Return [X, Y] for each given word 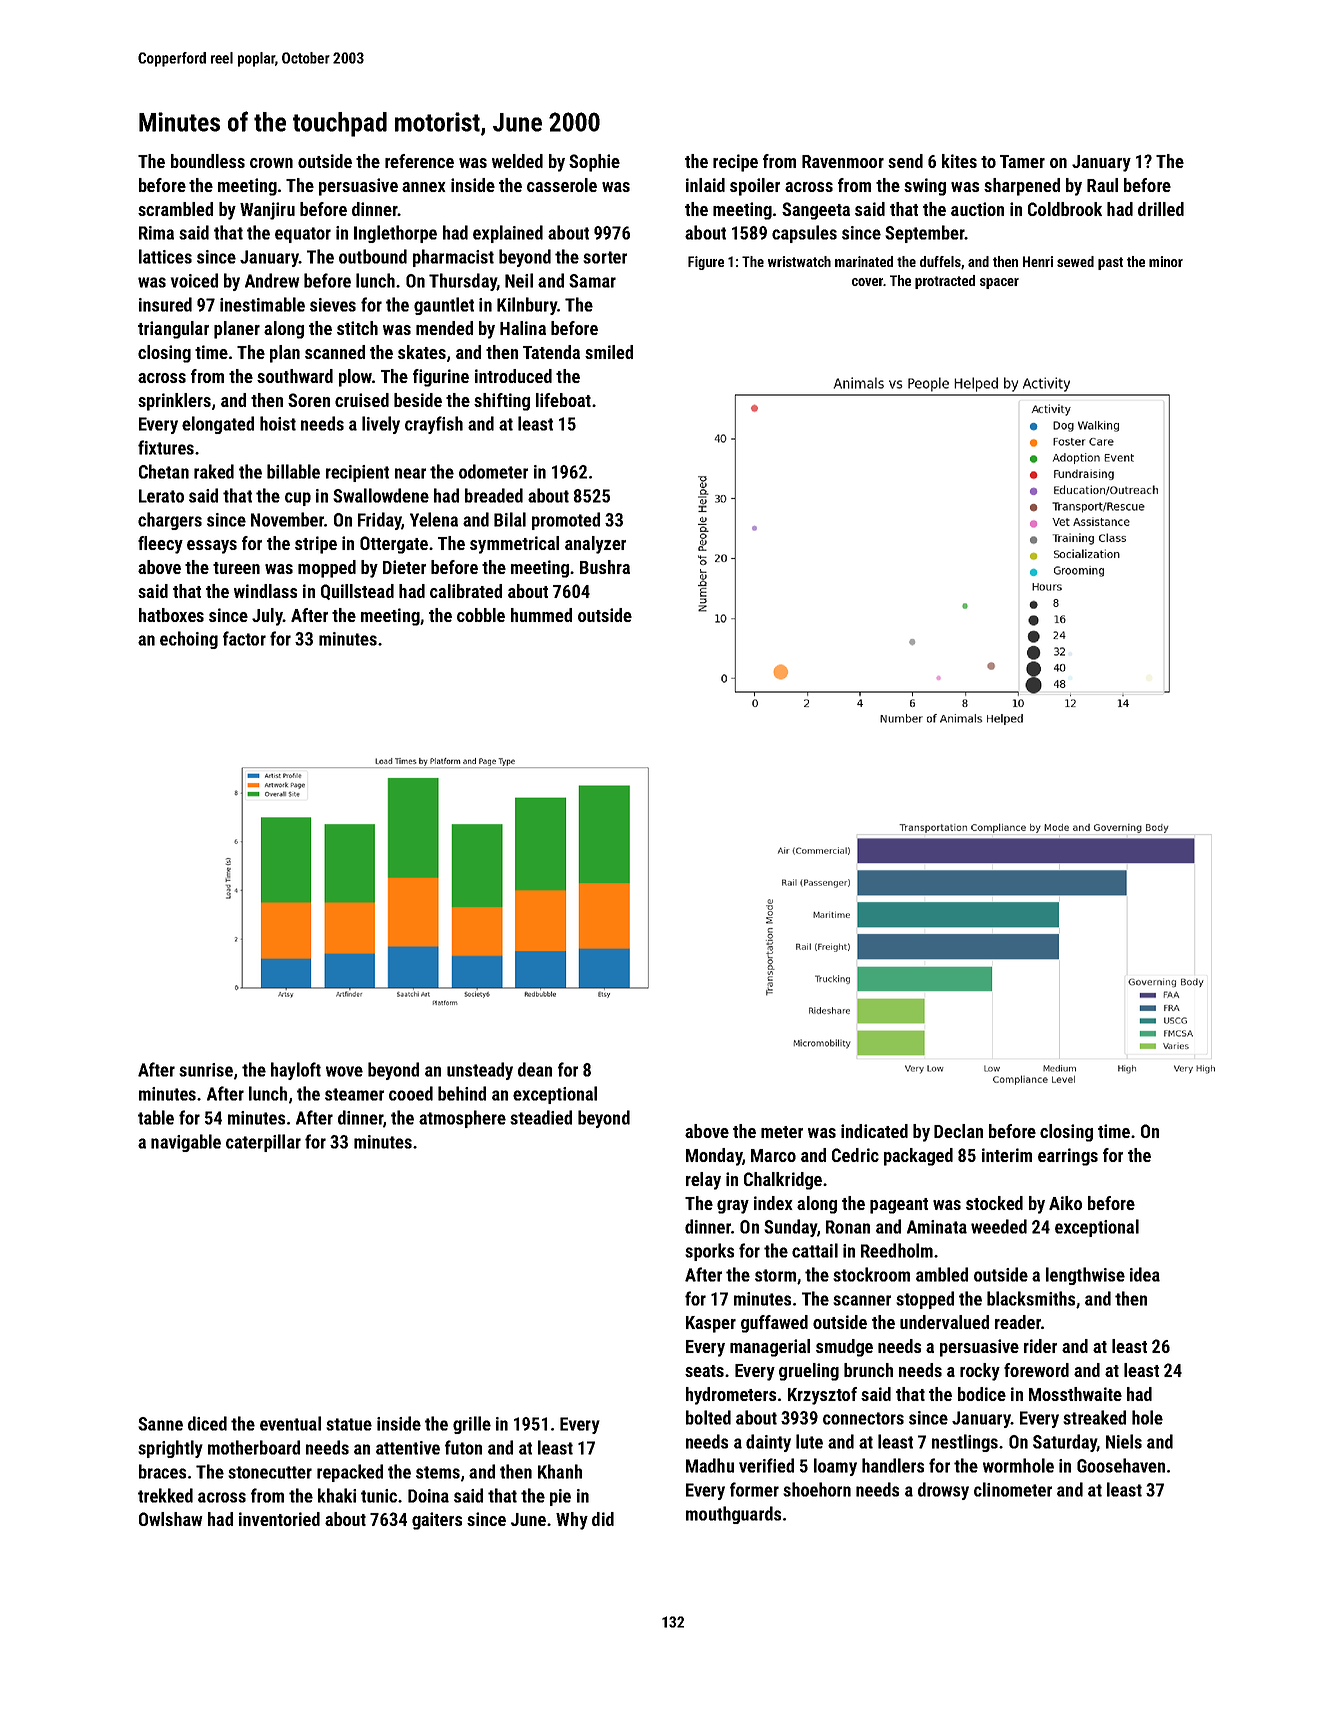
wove [344, 1071]
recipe [735, 163]
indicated [874, 1131]
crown [271, 163]
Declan [958, 1131]
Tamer [1022, 161]
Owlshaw [170, 1519]
